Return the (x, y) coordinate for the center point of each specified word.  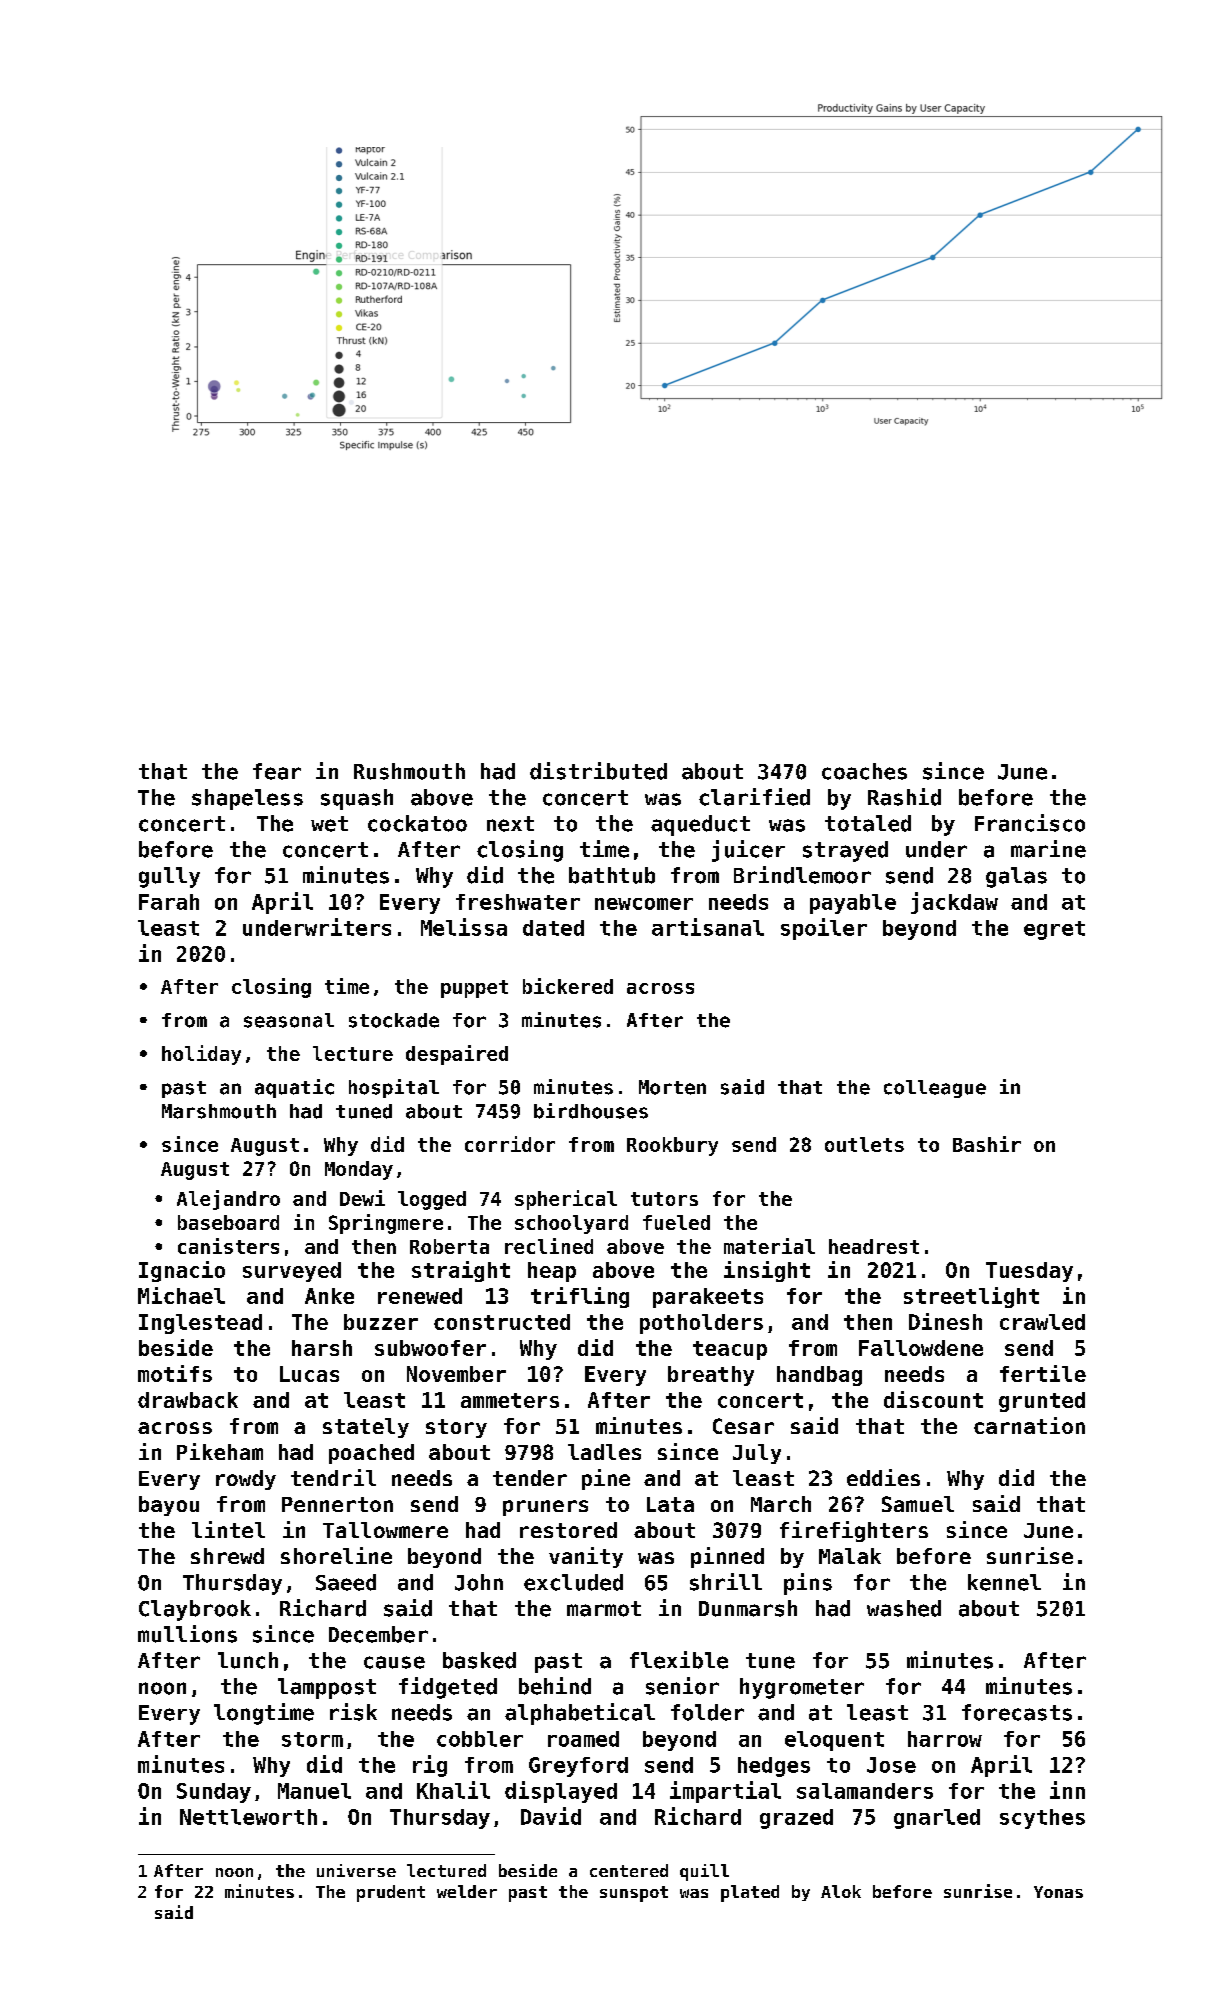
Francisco (1030, 823)
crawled (1042, 1322)
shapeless (247, 799)
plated (750, 1893)
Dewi (362, 1198)
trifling (580, 1297)
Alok (841, 1891)
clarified (754, 797)
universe (356, 1870)
